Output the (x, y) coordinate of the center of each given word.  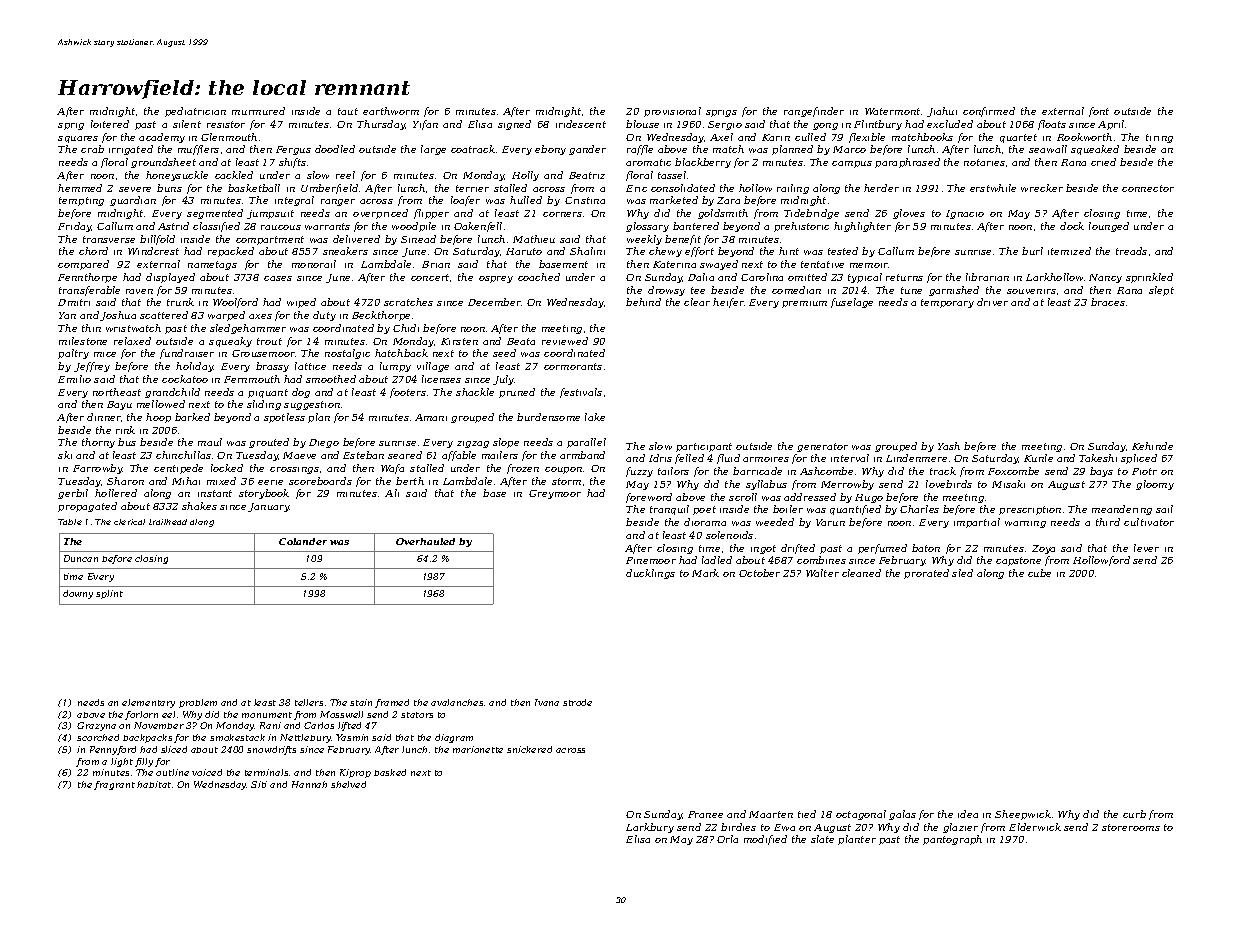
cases (278, 278)
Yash (949, 446)
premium (804, 304)
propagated (87, 507)
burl (1032, 251)
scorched (98, 737)
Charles (919, 509)
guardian (133, 201)
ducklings (650, 574)
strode (577, 702)
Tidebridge (811, 214)
